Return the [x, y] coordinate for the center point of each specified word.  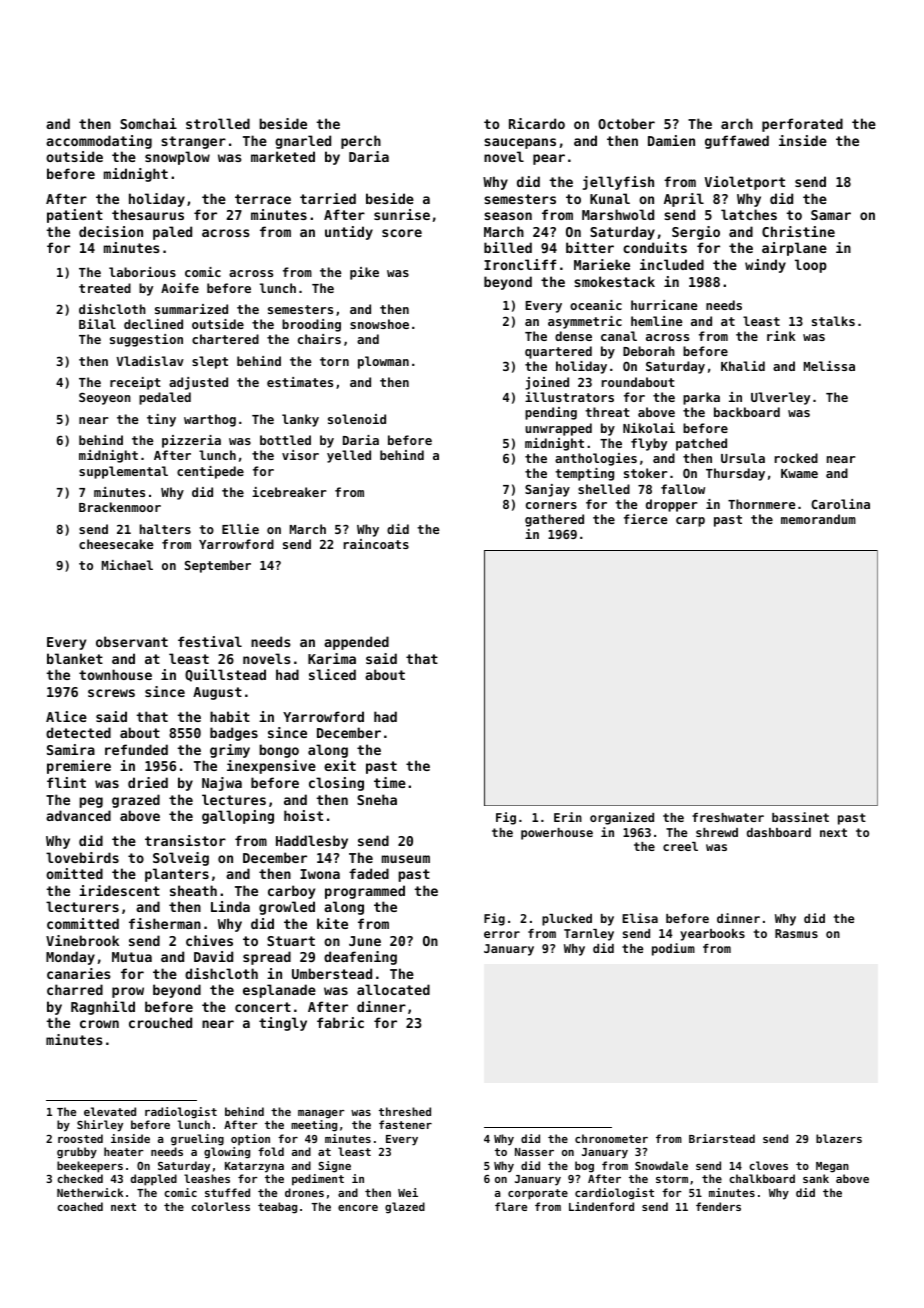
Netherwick [90, 1192]
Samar [831, 215]
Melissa [829, 366]
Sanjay [547, 490]
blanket [75, 658]
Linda [230, 906]
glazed [405, 1208]
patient [75, 216]
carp [690, 522]
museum [406, 859]
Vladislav [150, 361]
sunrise [402, 214]
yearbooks [712, 935]
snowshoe [379, 324]
